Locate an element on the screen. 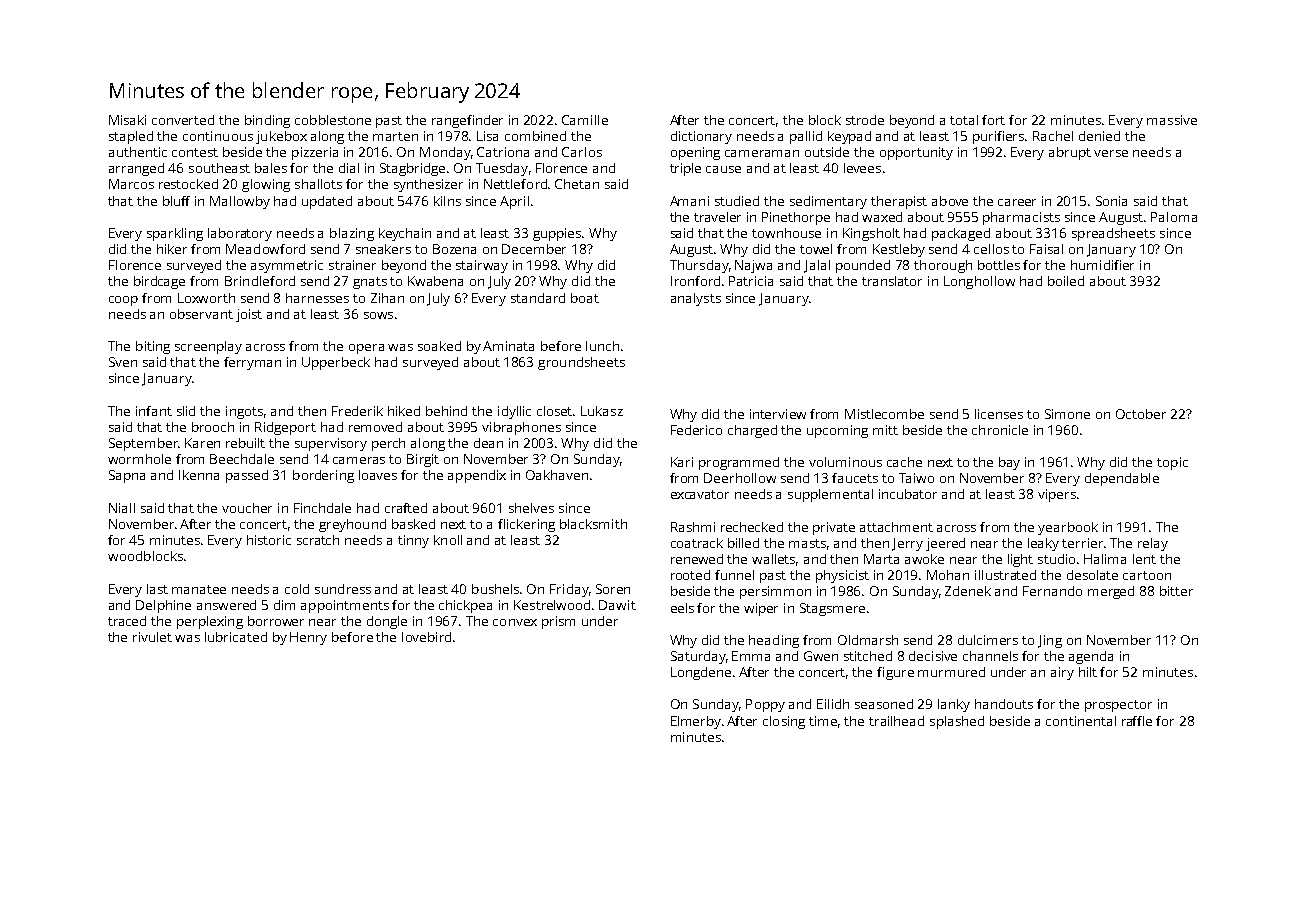 The width and height of the screenshot is (1308, 924). traveler is located at coordinates (717, 217).
